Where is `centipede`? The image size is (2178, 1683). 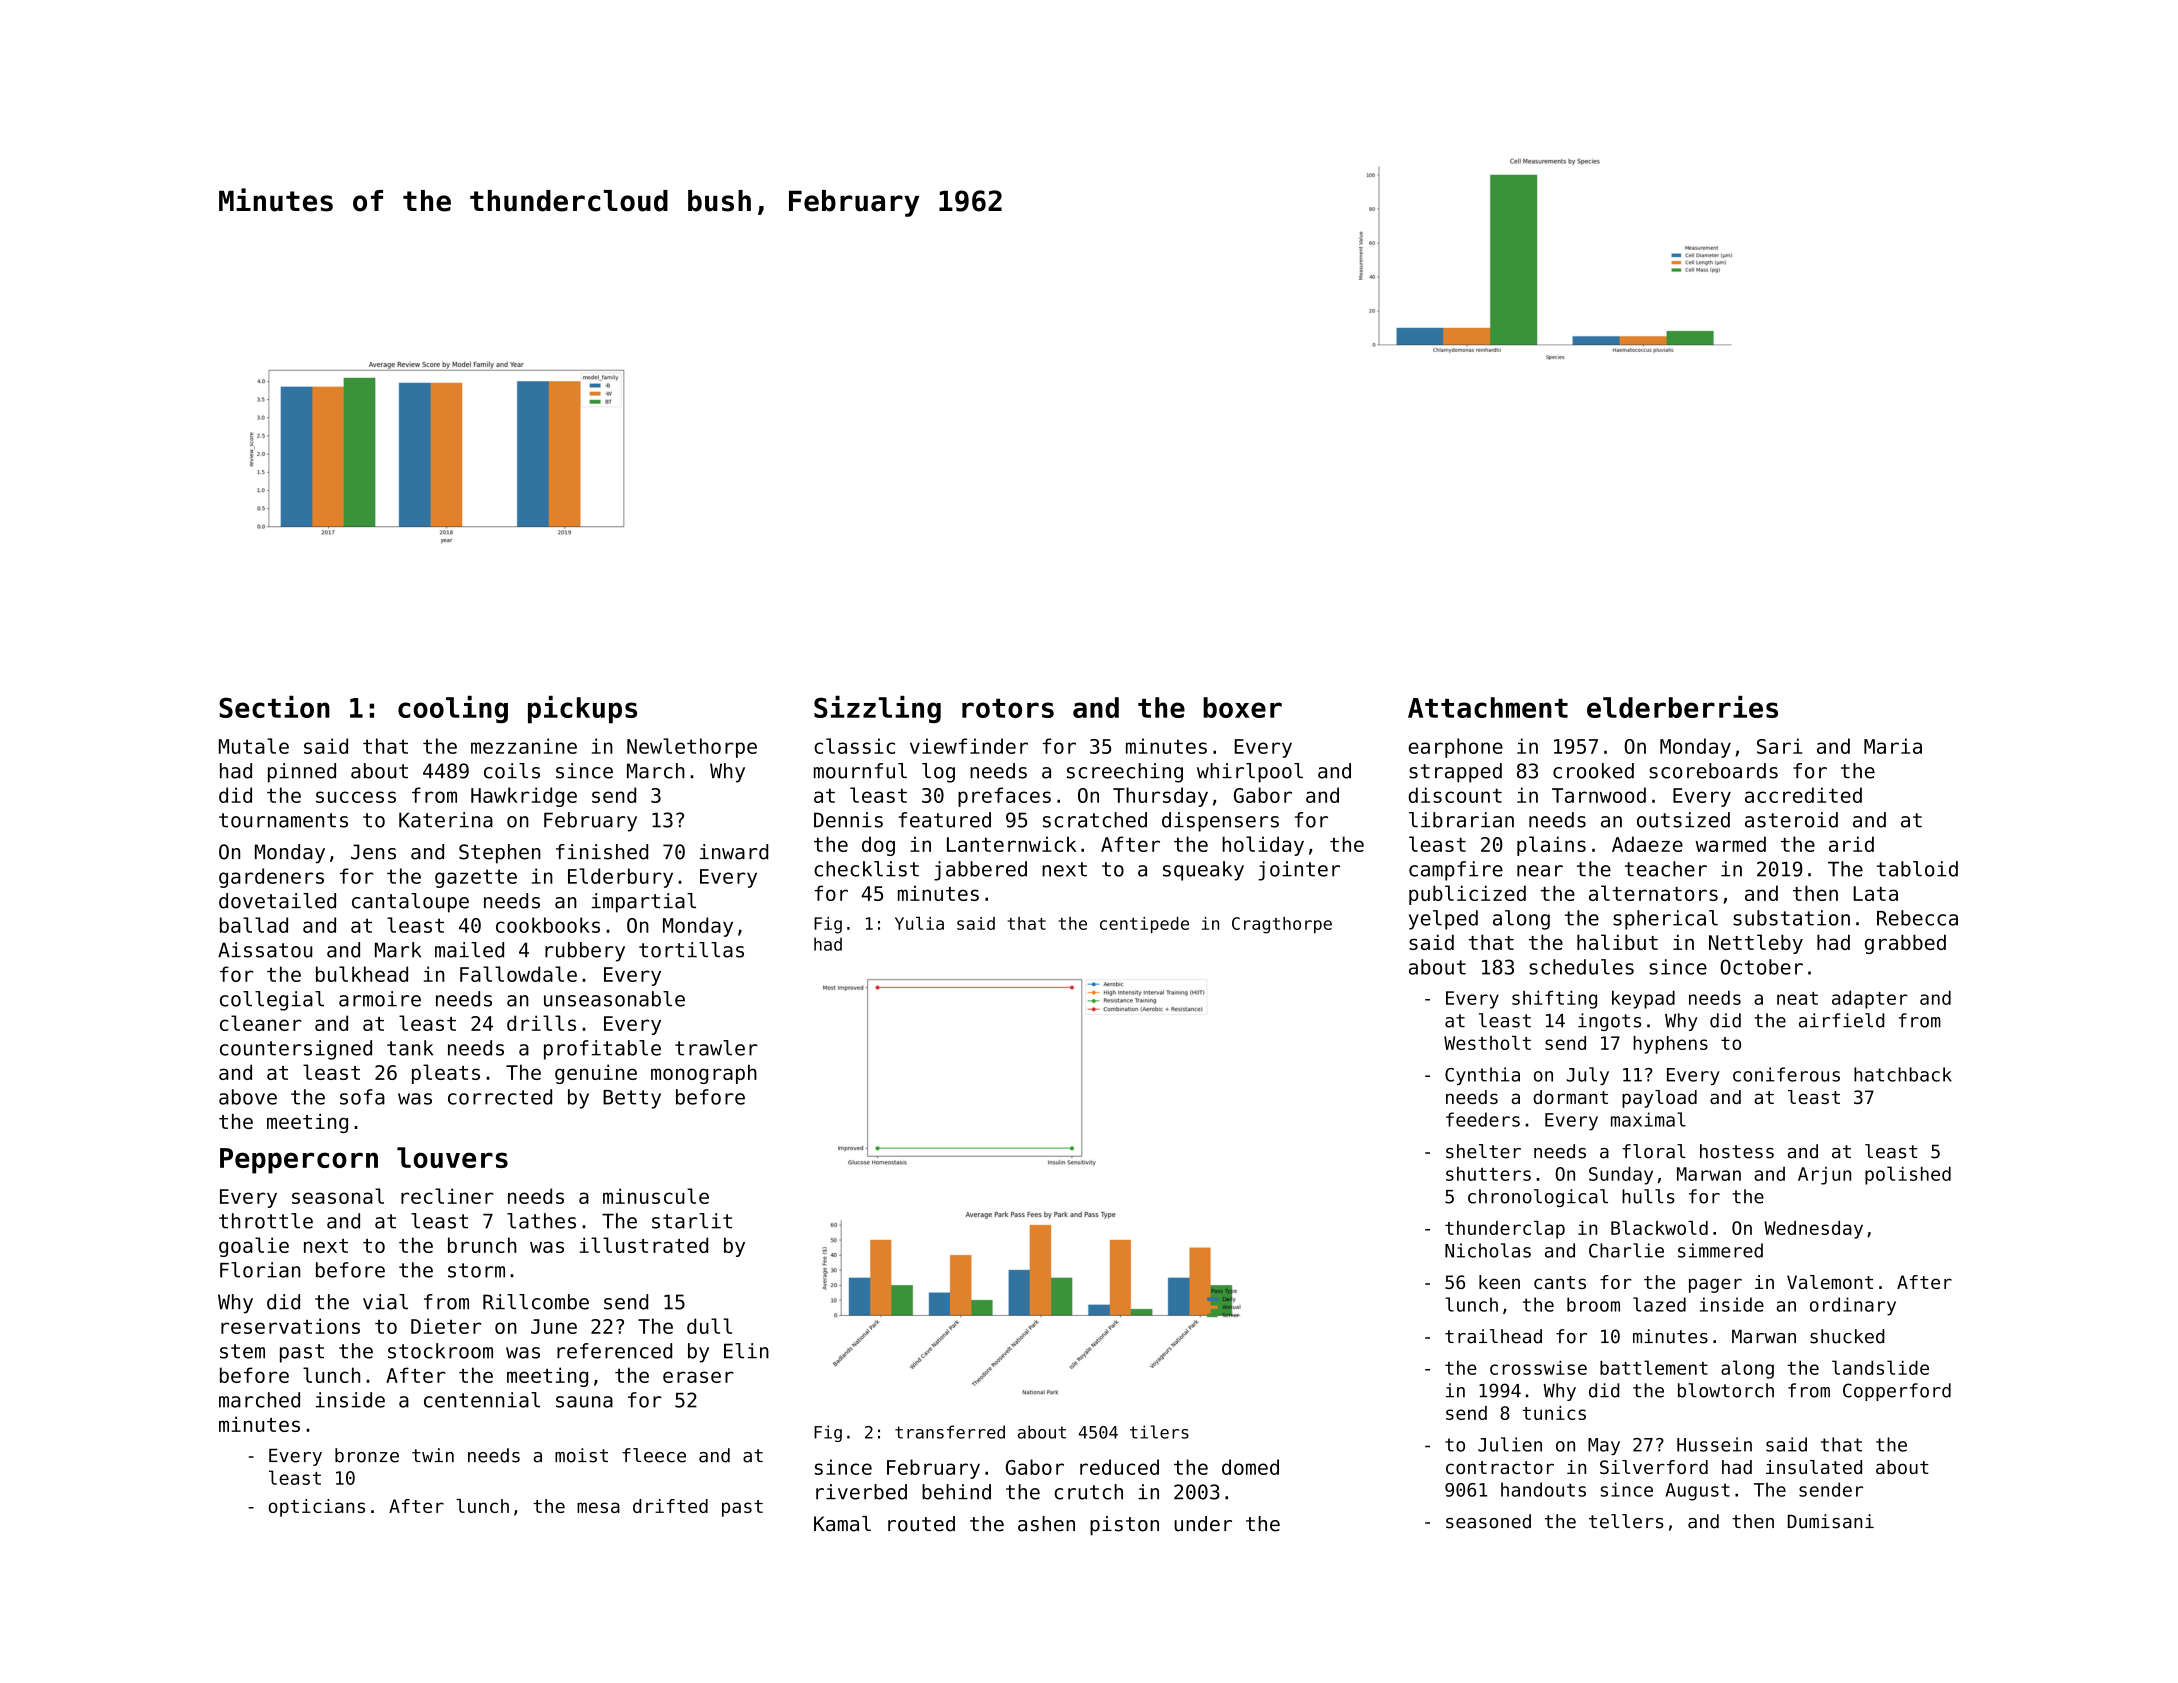 centipede is located at coordinates (1144, 925).
